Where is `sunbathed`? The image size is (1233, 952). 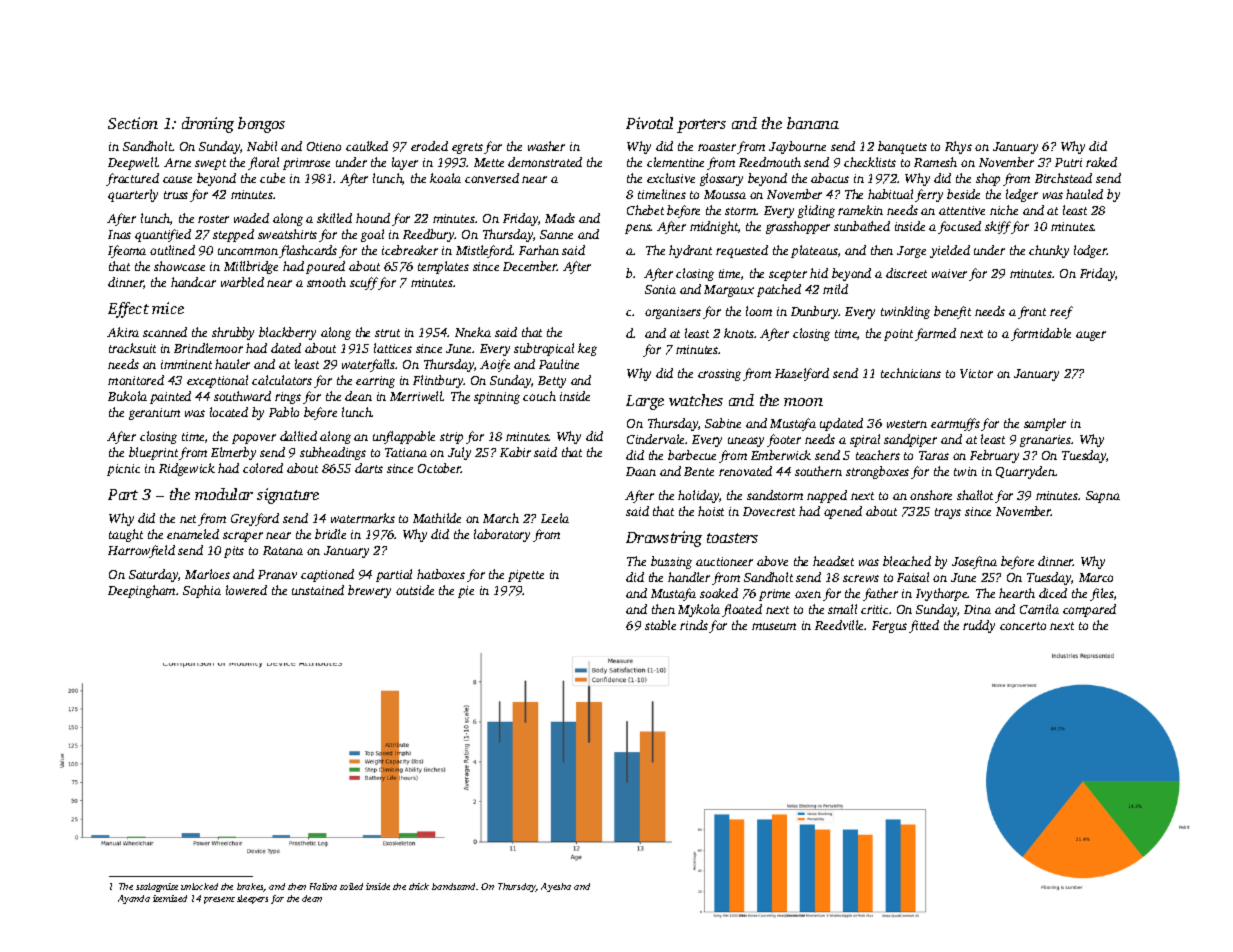 sunbathed is located at coordinates (862, 226).
